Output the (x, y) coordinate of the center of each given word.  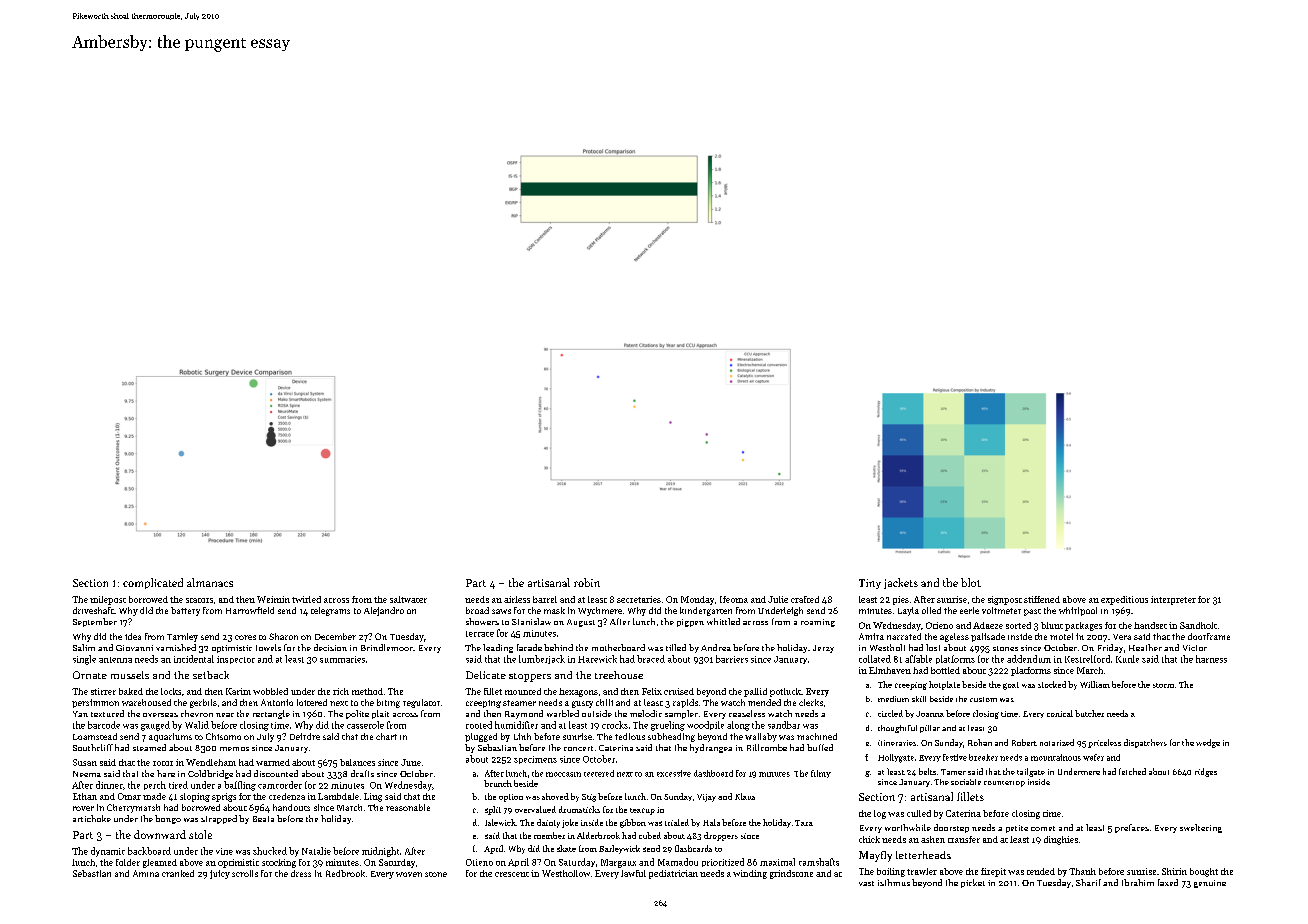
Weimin (273, 599)
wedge (1208, 743)
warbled (563, 713)
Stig (589, 798)
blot (971, 582)
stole (200, 834)
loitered (312, 702)
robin (587, 582)
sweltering (1201, 828)
